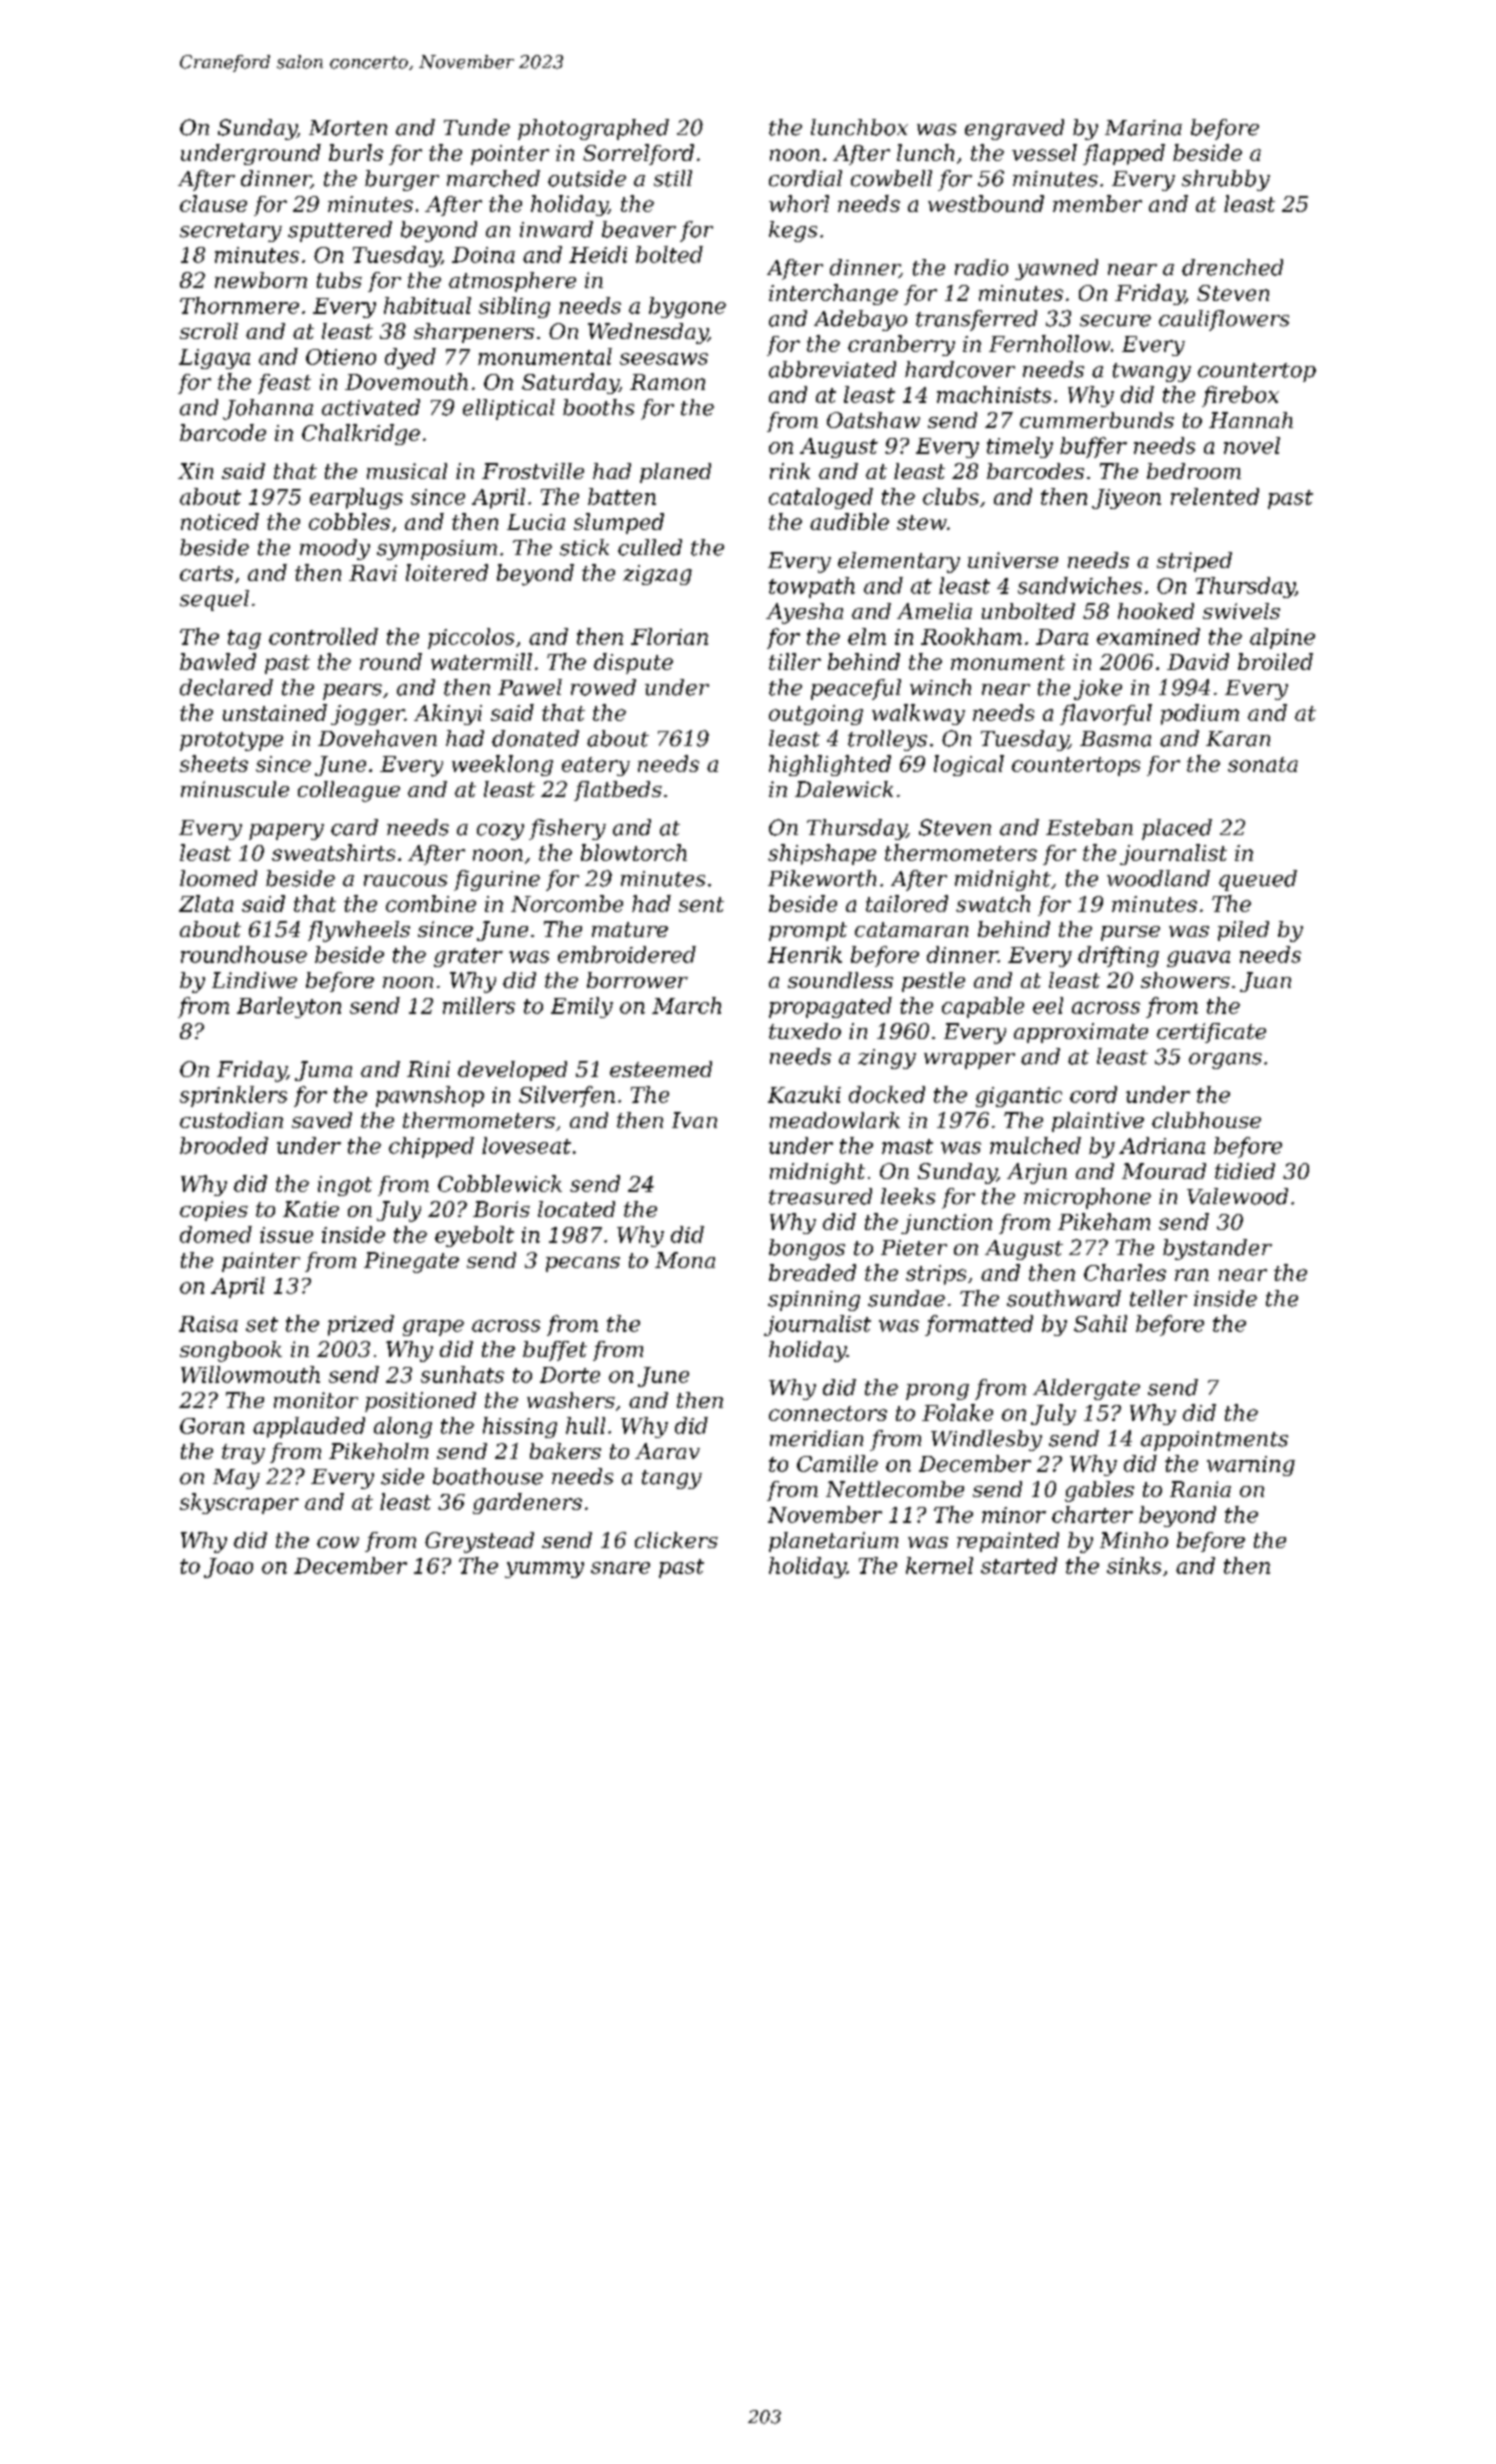 The image size is (1496, 2464). What do you see at coordinates (1232, 267) in the image?
I see `drenched` at bounding box center [1232, 267].
